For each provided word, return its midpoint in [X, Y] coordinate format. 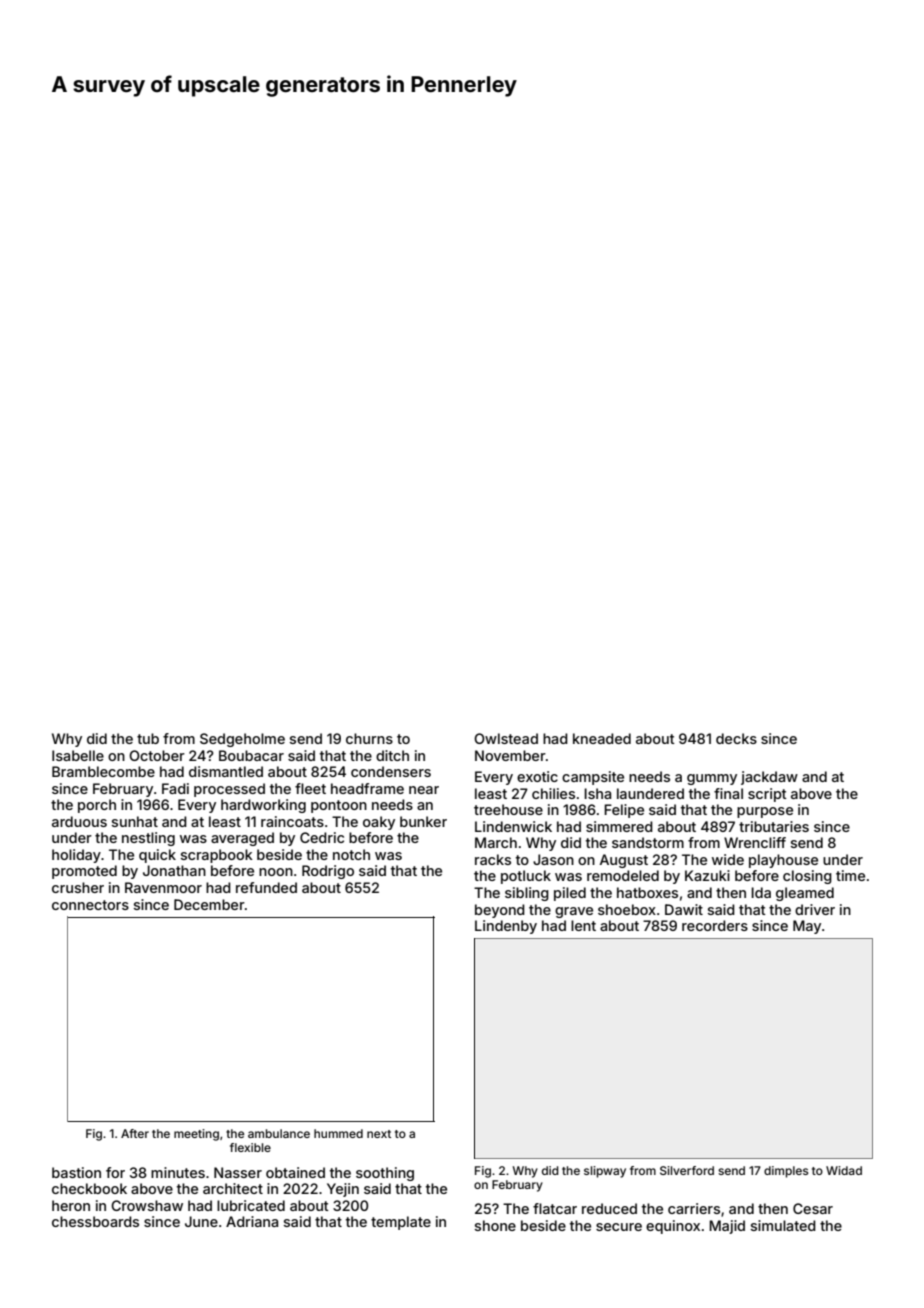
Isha [597, 793]
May [807, 927]
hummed [338, 1133]
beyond [500, 911]
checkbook [89, 1188]
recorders [715, 925]
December [209, 904]
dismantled [226, 771]
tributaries [774, 826]
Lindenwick [513, 826]
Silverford [687, 1170]
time [850, 875]
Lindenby [506, 927]
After [135, 1133]
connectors [90, 905]
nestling [148, 839]
